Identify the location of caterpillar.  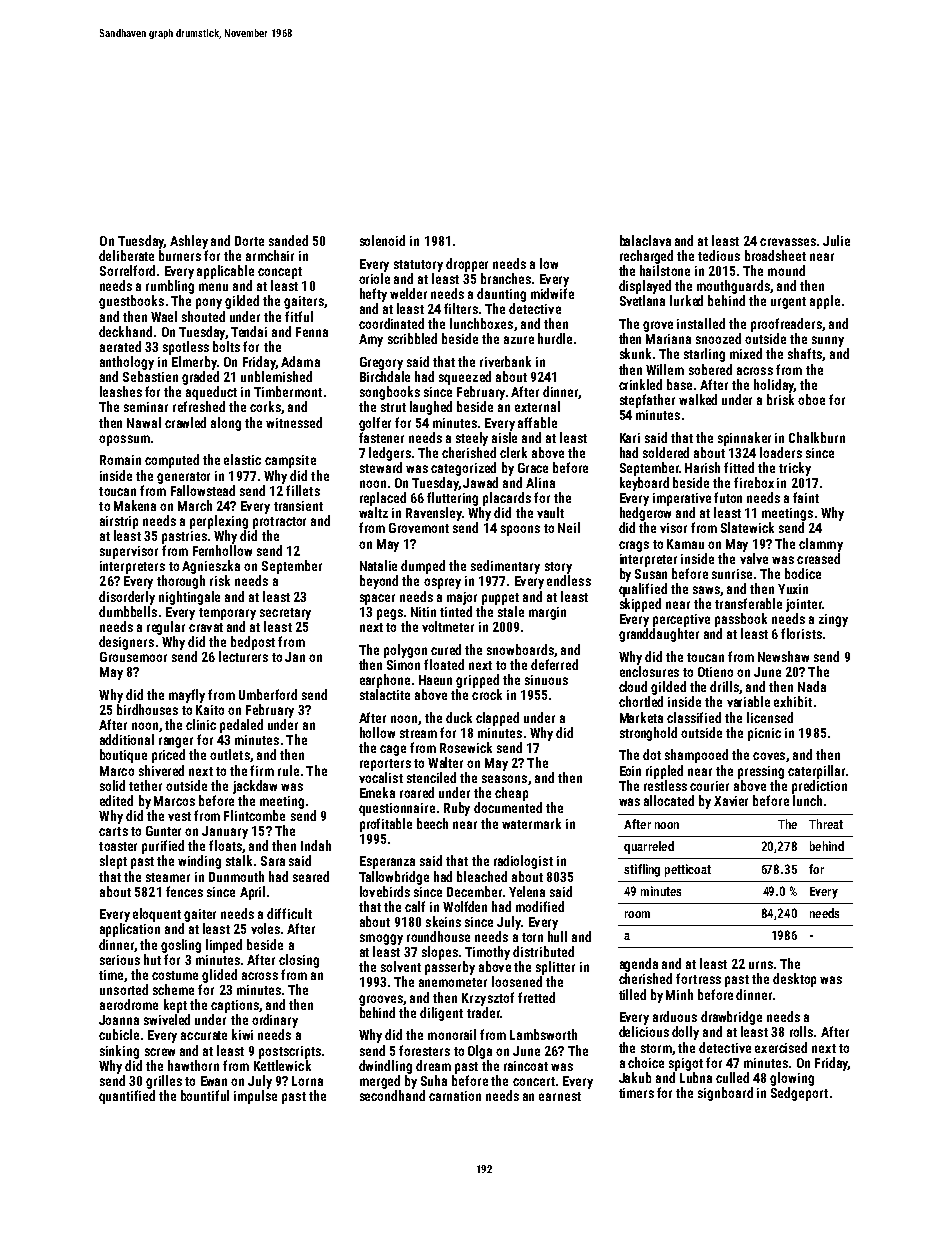
(816, 772).
